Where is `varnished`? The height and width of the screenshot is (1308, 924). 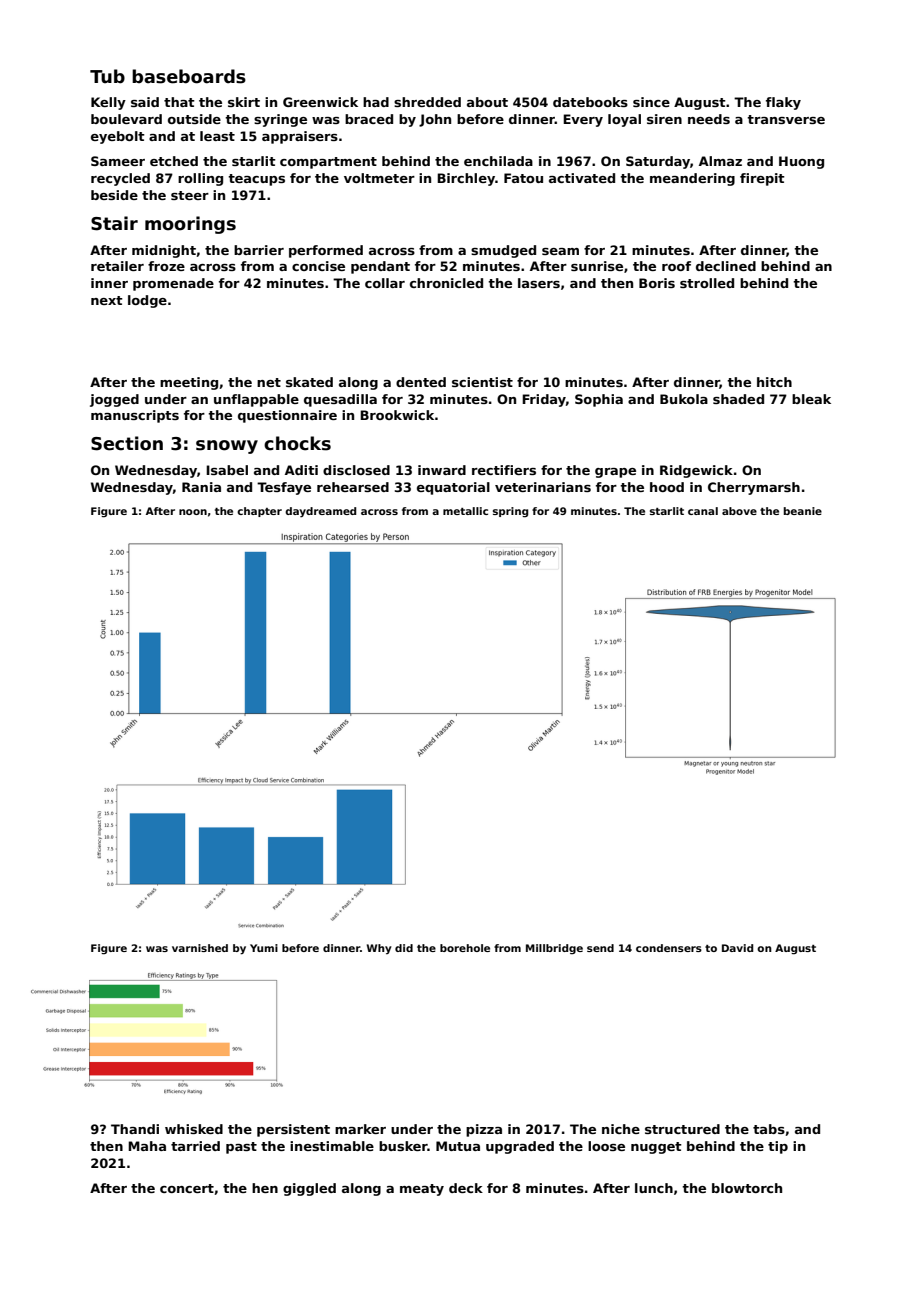
varnished is located at coordinates (200, 948).
